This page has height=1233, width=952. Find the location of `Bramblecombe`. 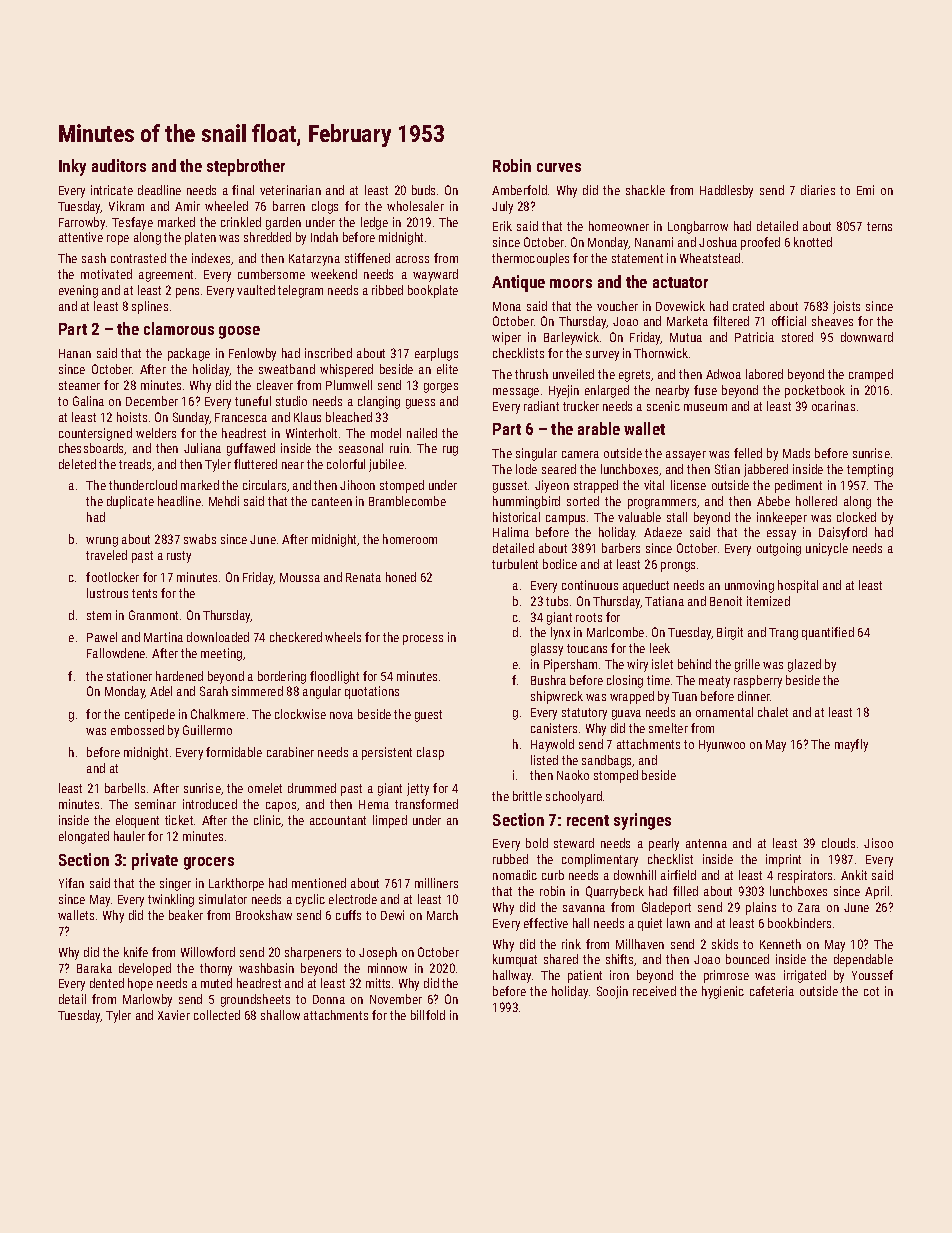

Bramblecombe is located at coordinates (407, 501).
